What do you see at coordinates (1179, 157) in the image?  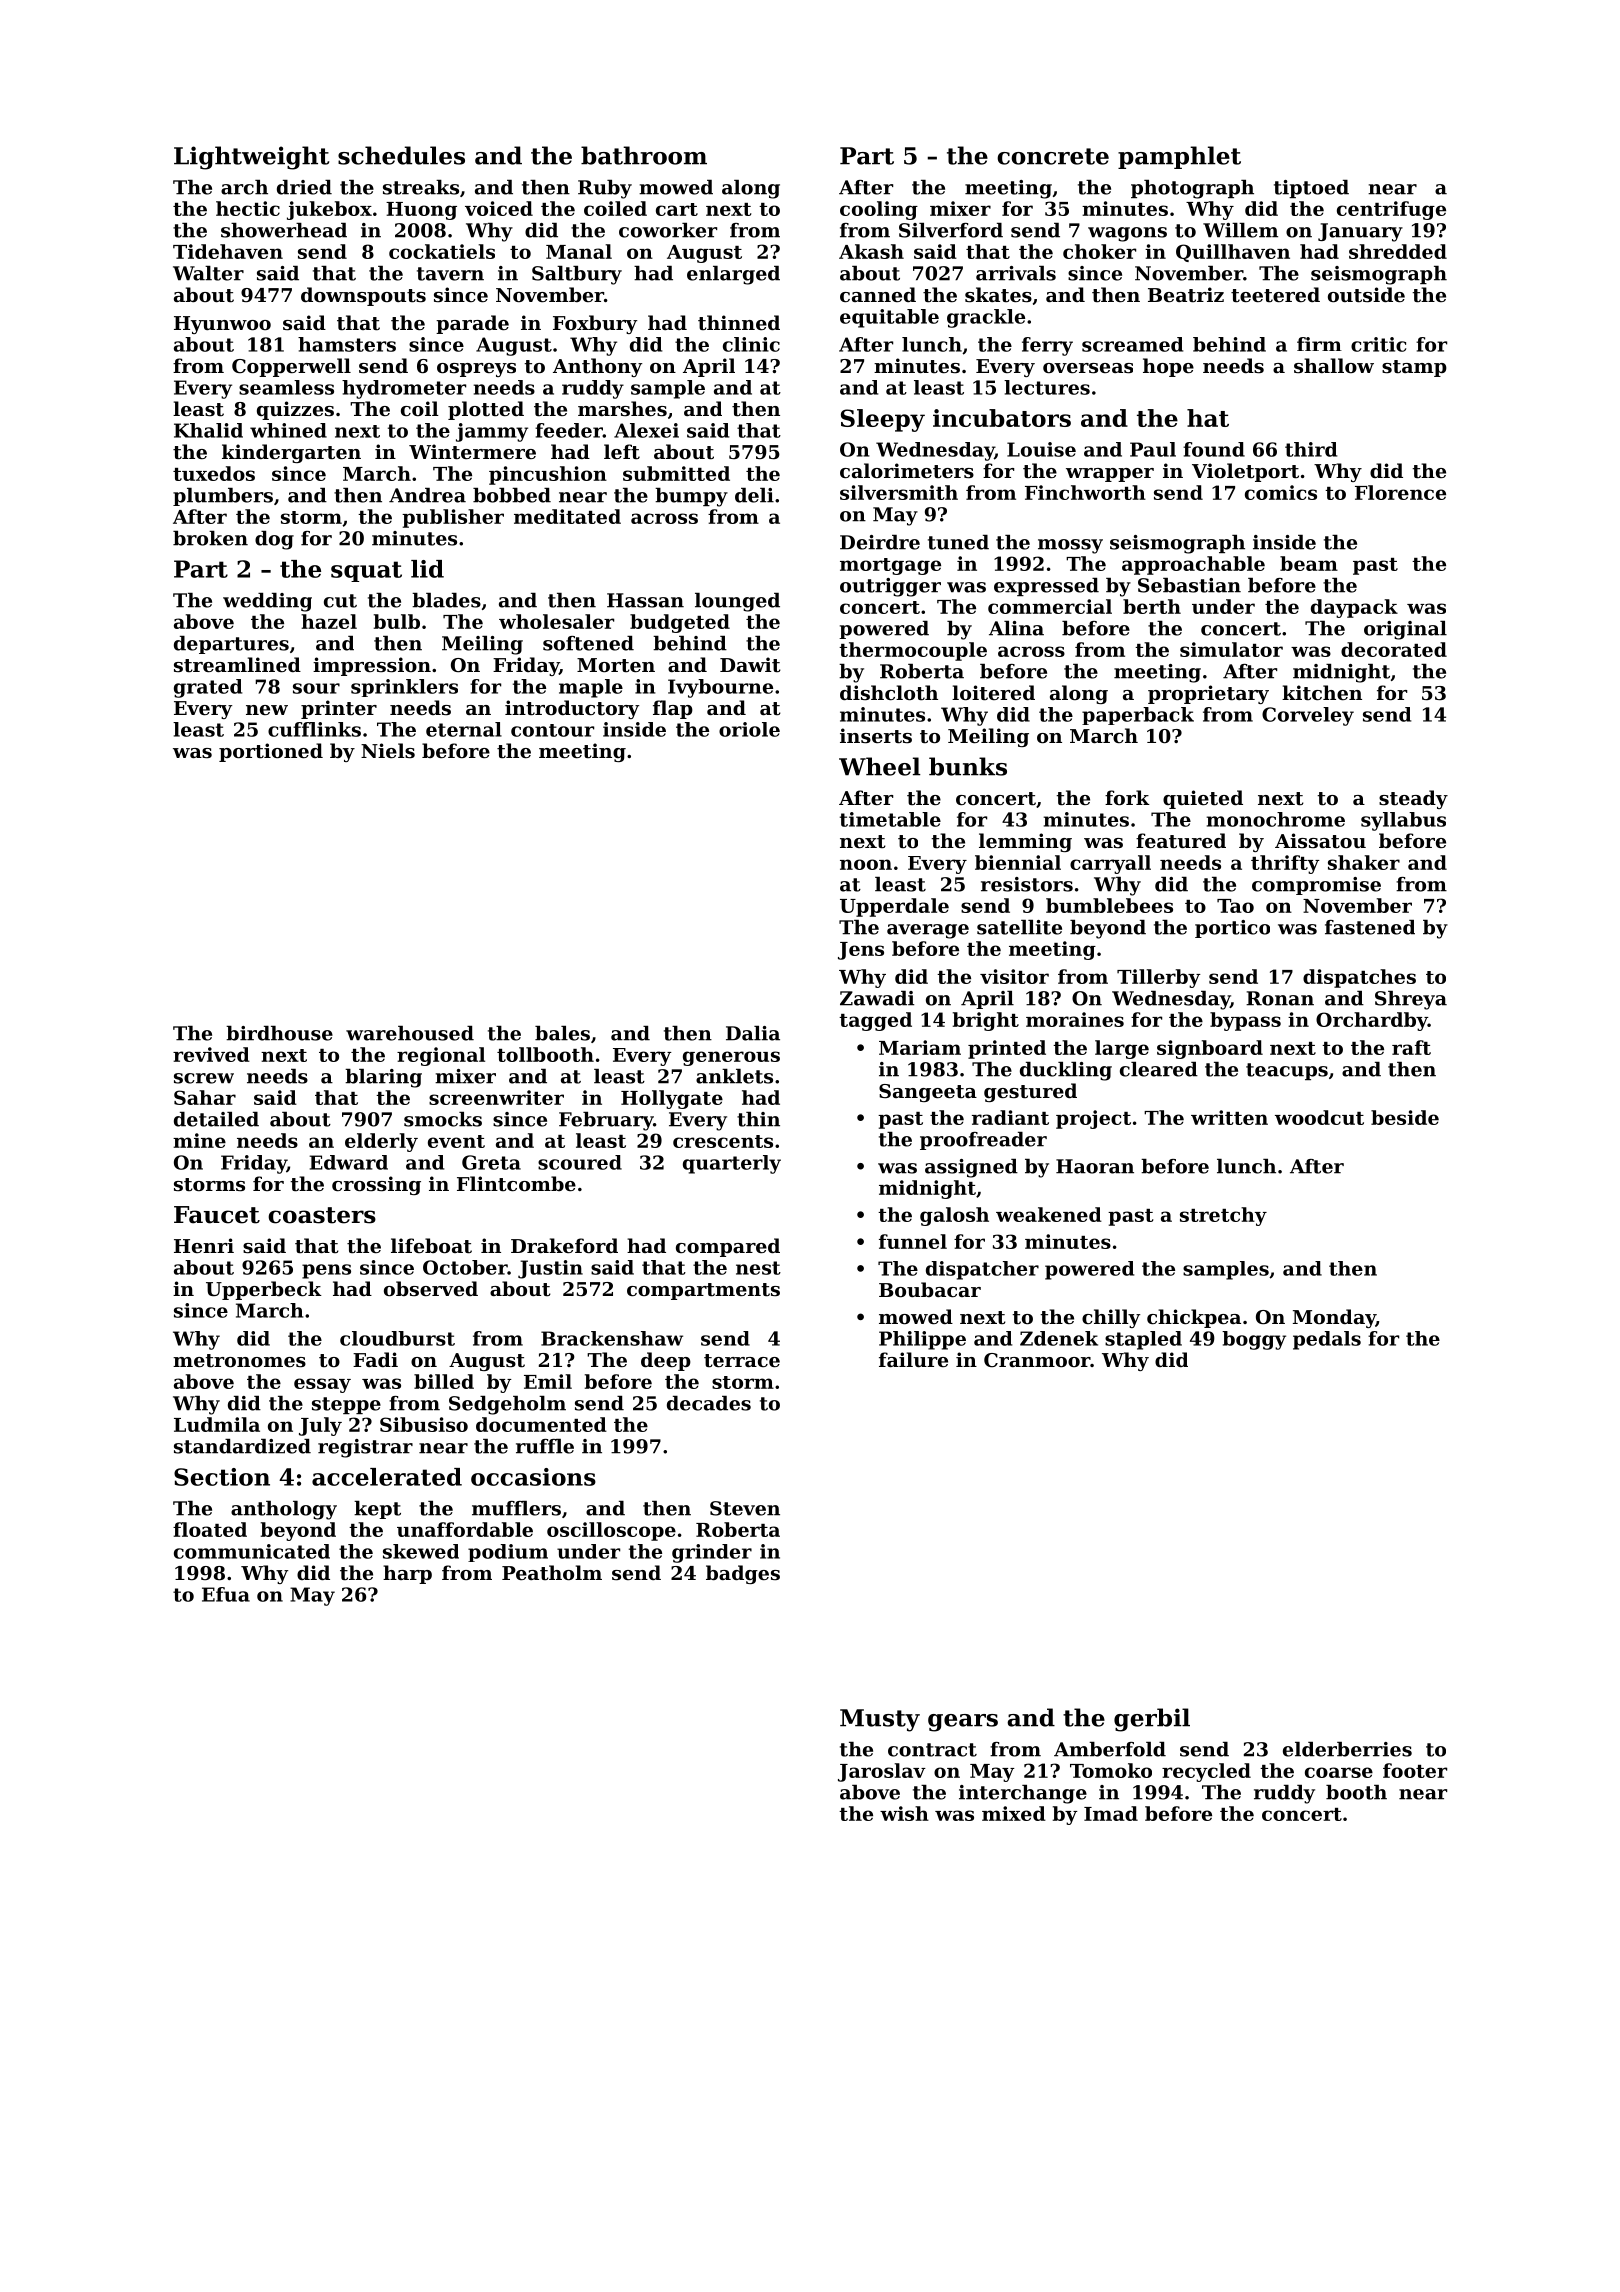 I see `pamphlet` at bounding box center [1179, 157].
